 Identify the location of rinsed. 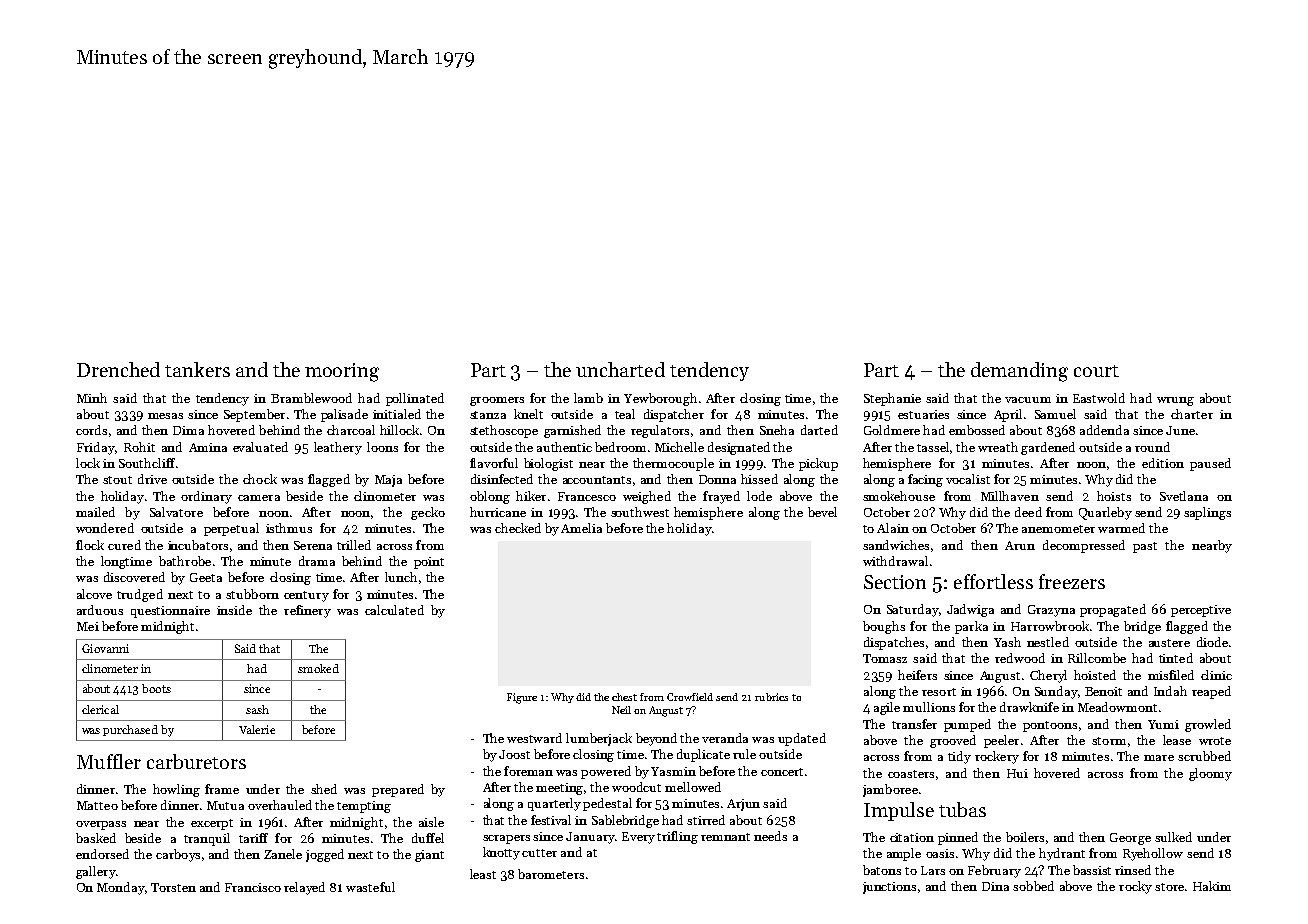
(1133, 870).
